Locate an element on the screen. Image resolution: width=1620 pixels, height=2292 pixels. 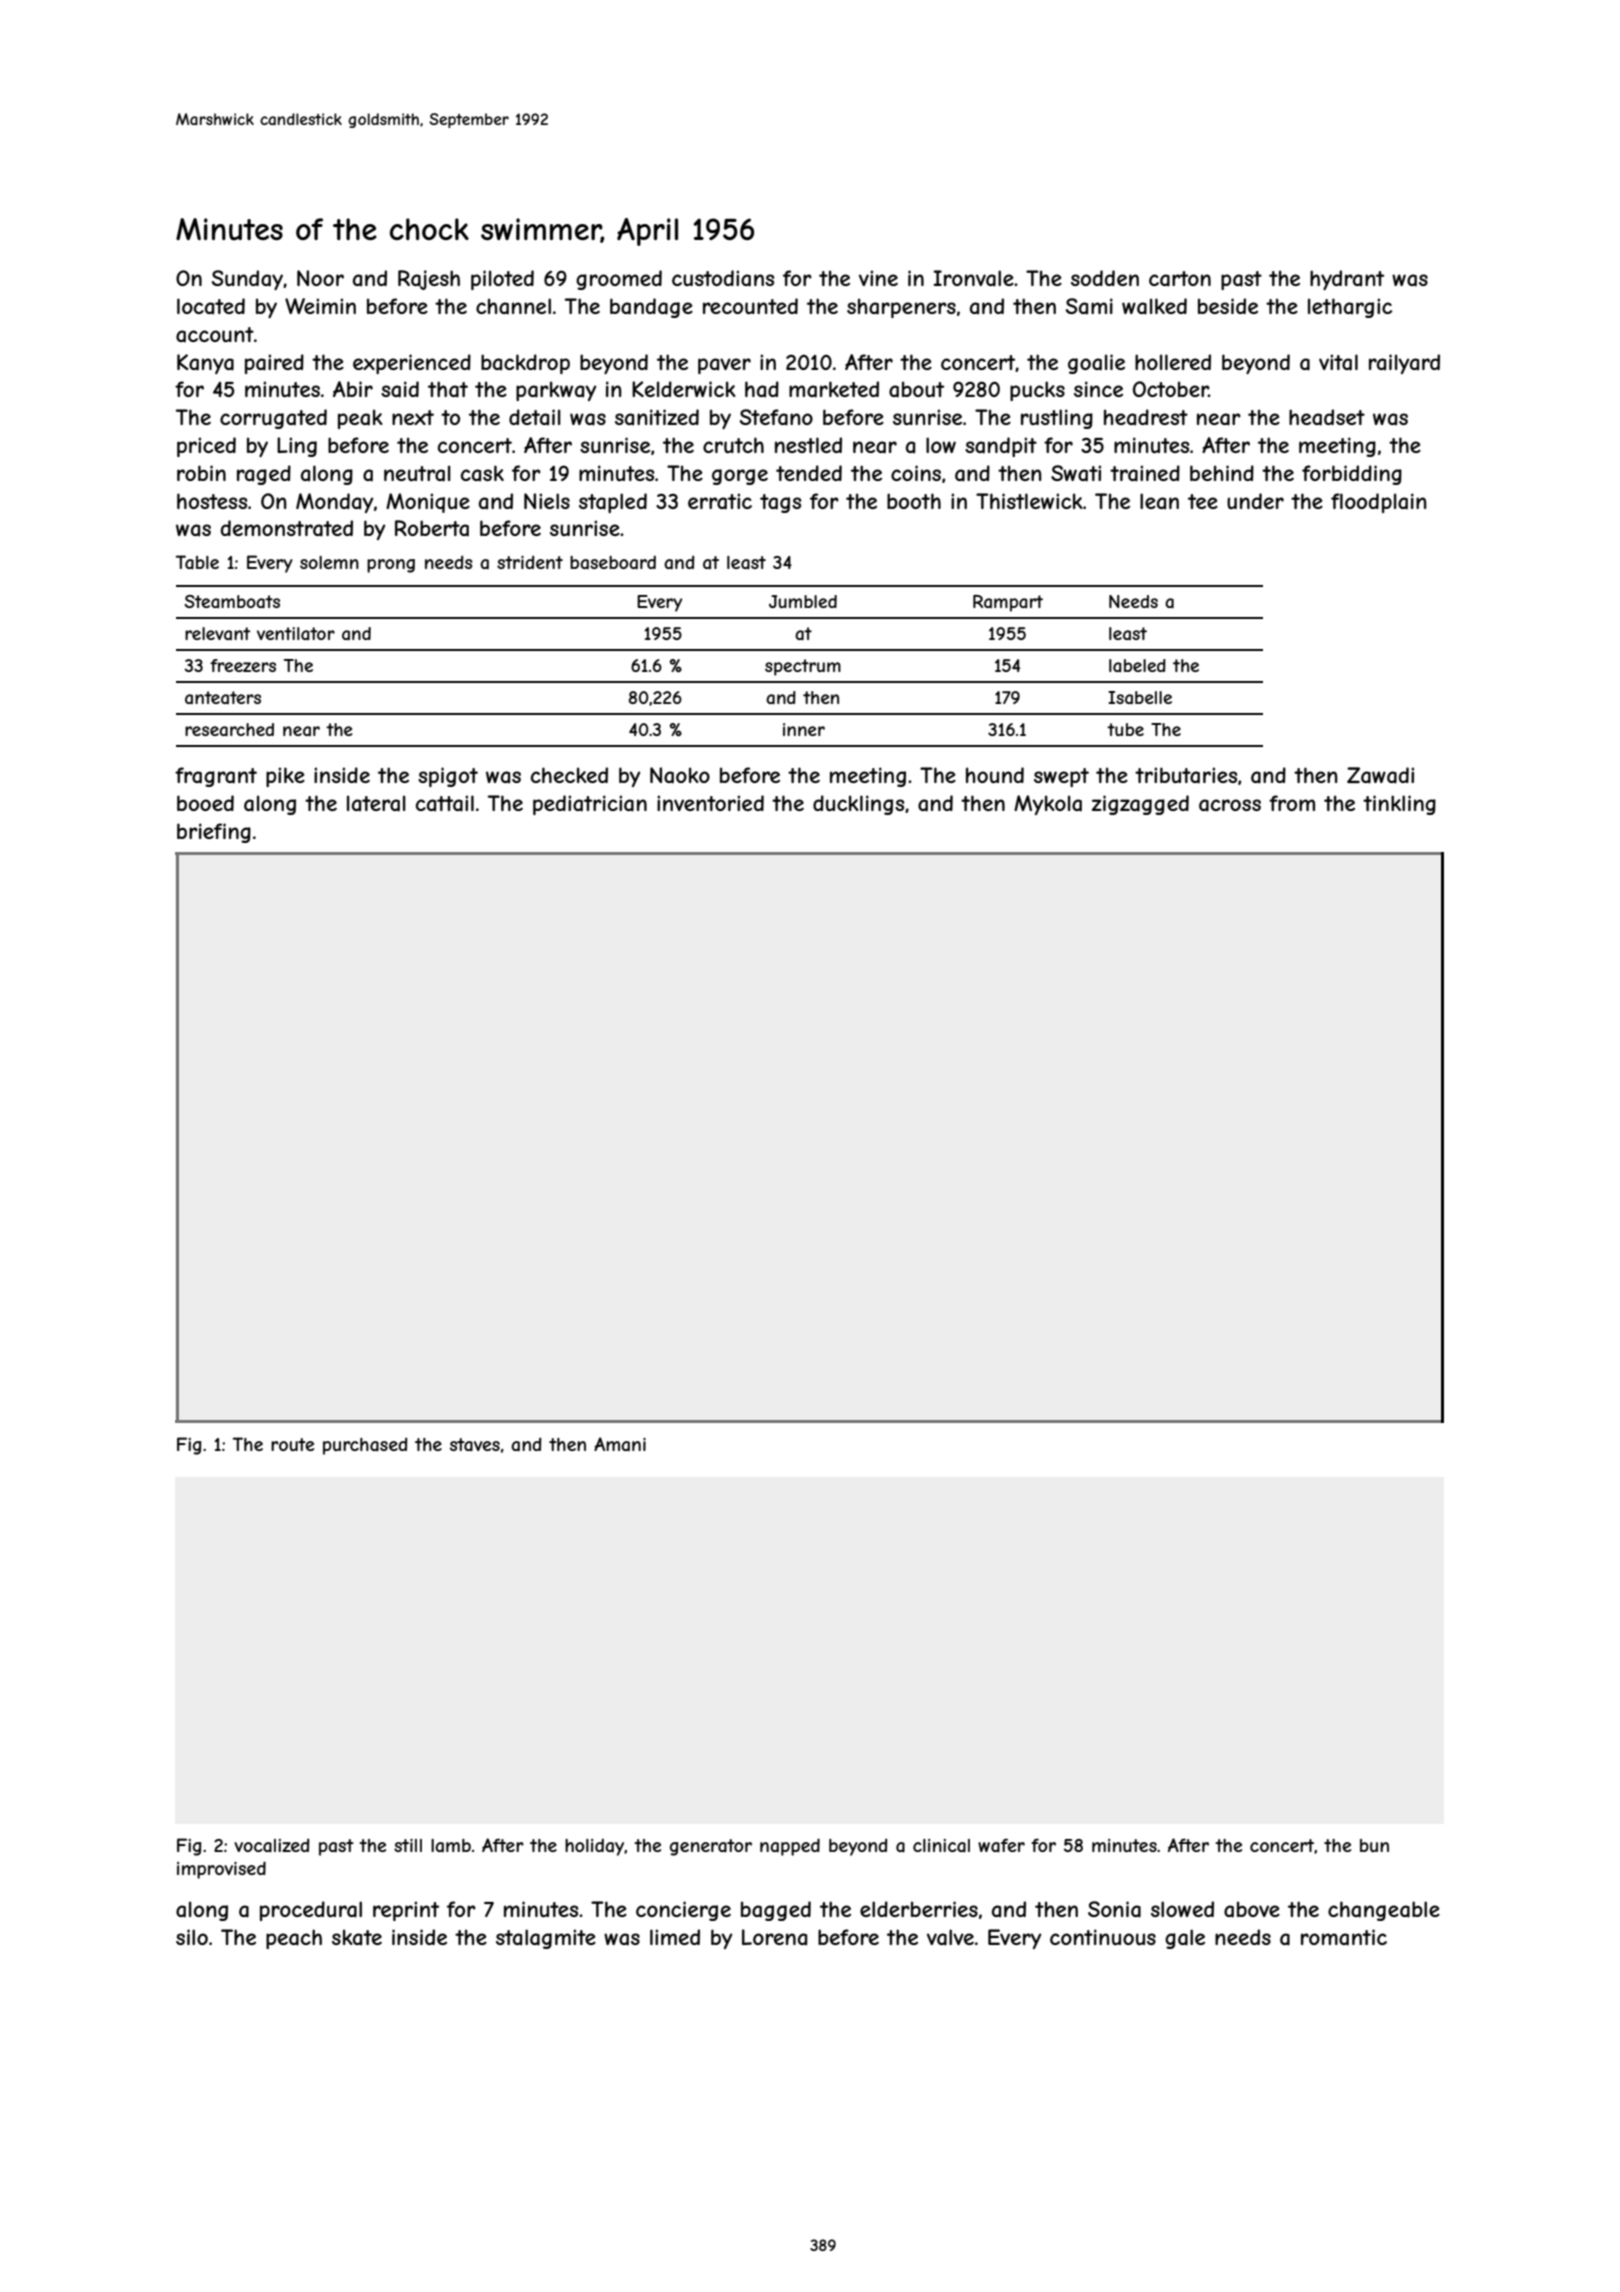
romantic is located at coordinates (1344, 1937).
